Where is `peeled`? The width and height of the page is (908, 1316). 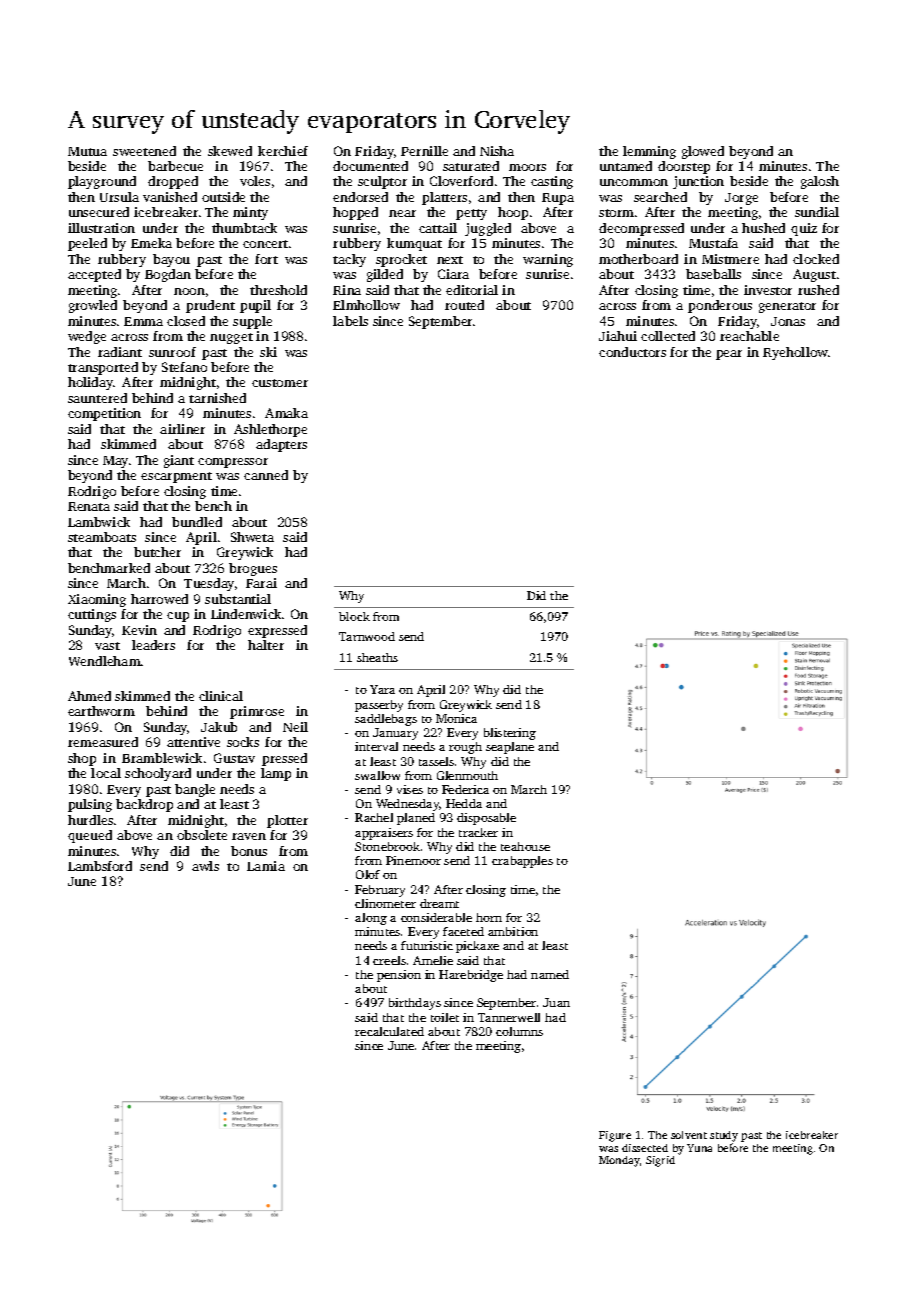
peeled is located at coordinates (87, 244).
